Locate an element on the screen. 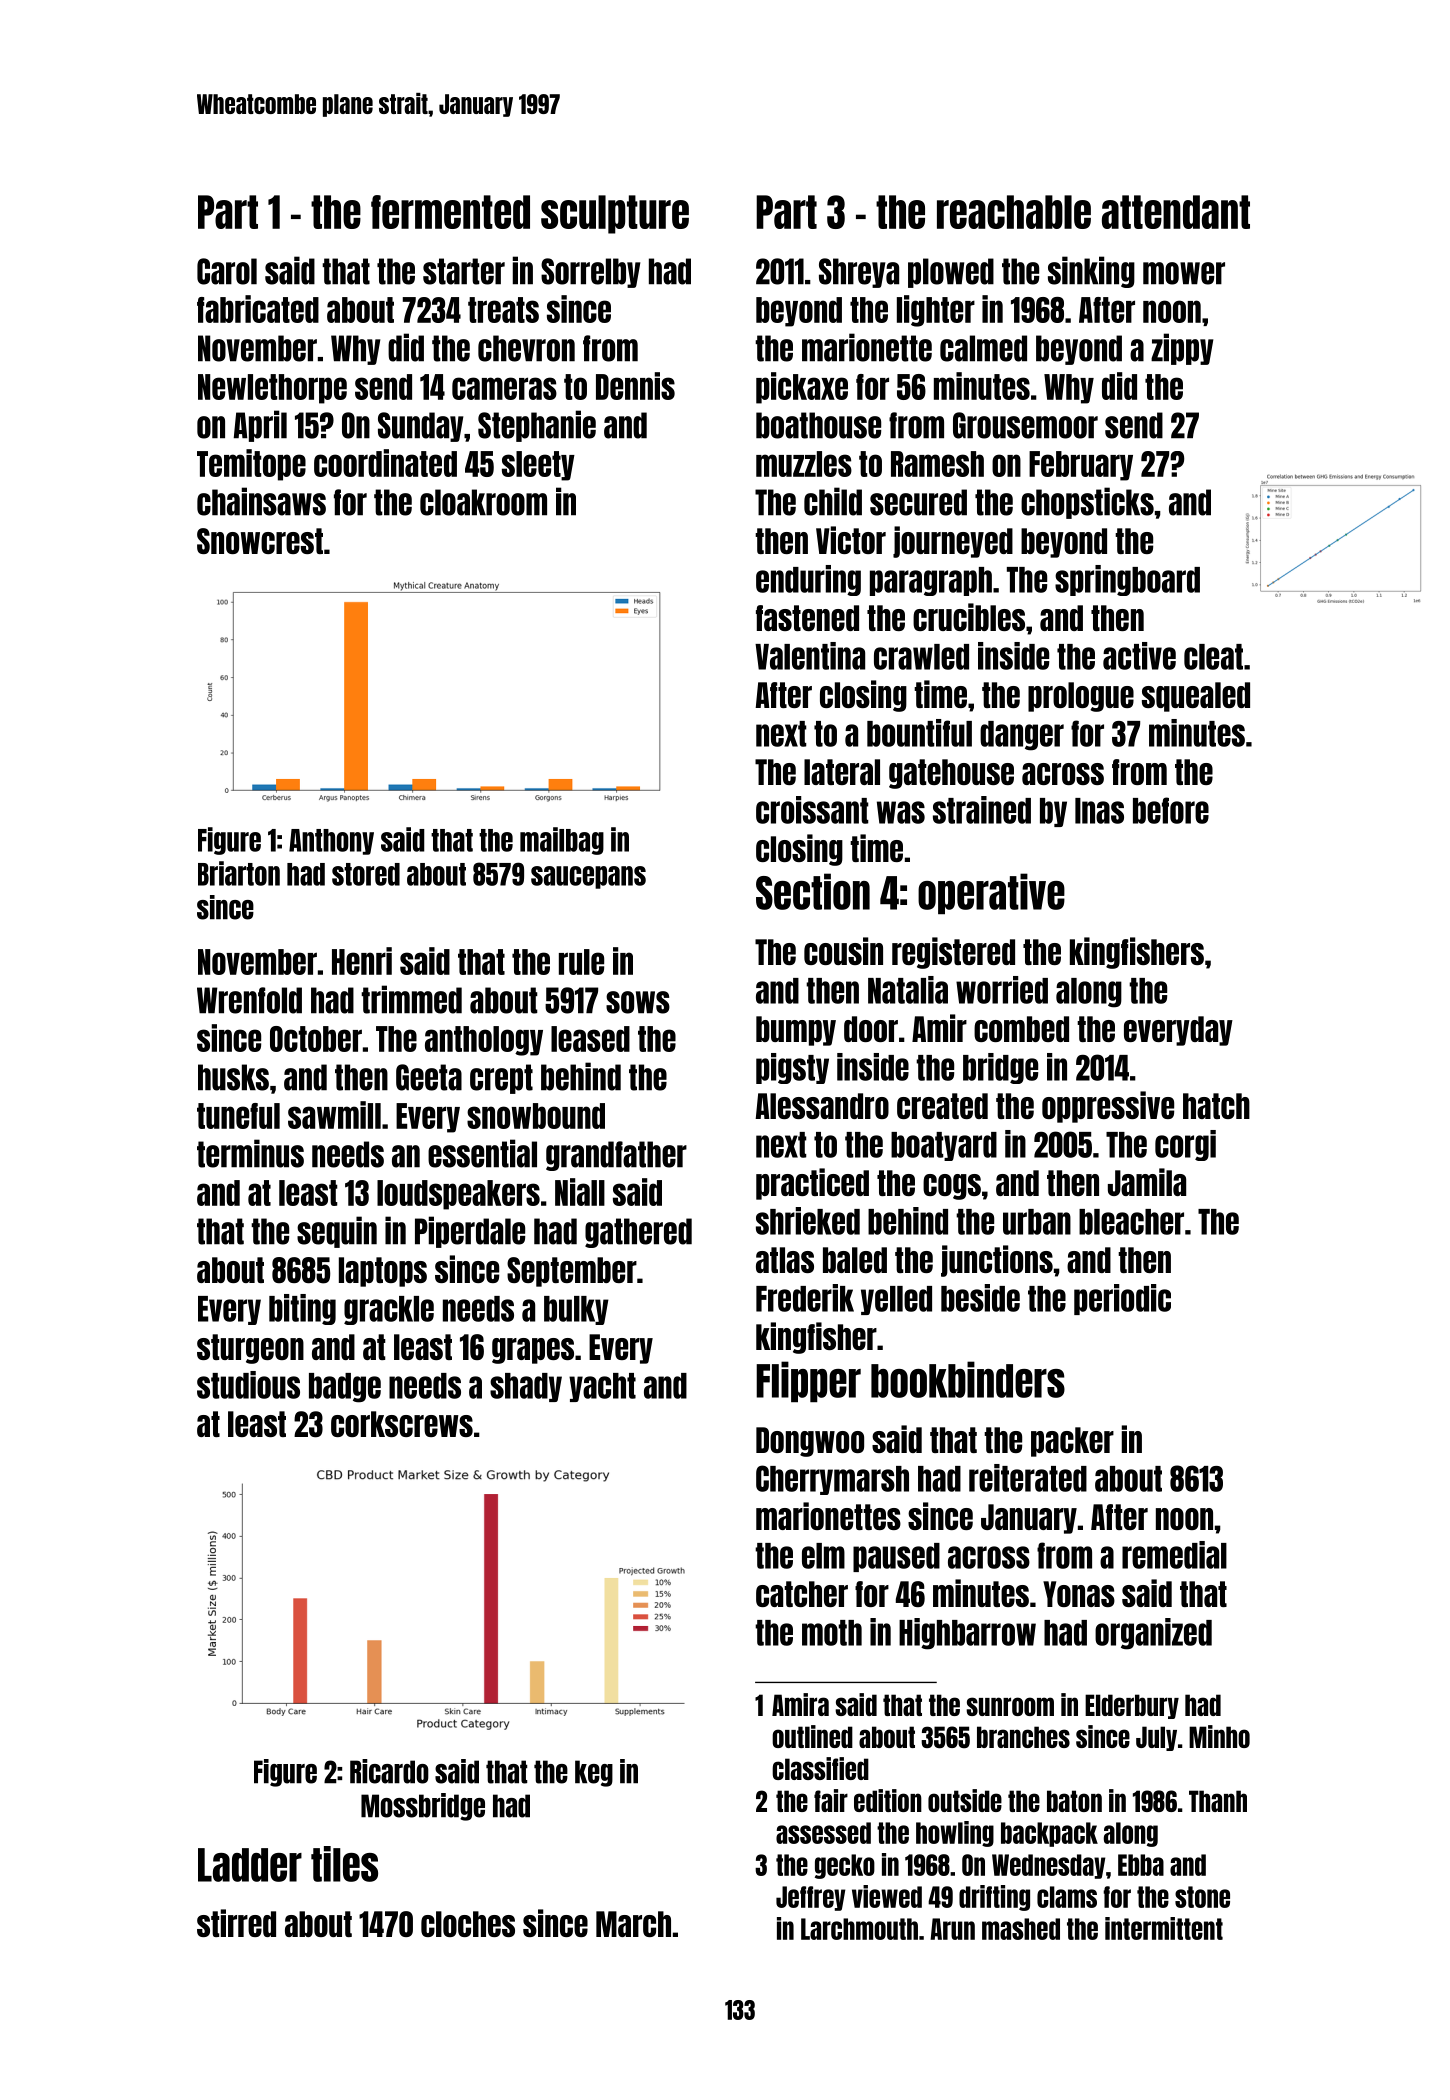 The width and height of the screenshot is (1450, 2100). Section is located at coordinates (813, 891).
